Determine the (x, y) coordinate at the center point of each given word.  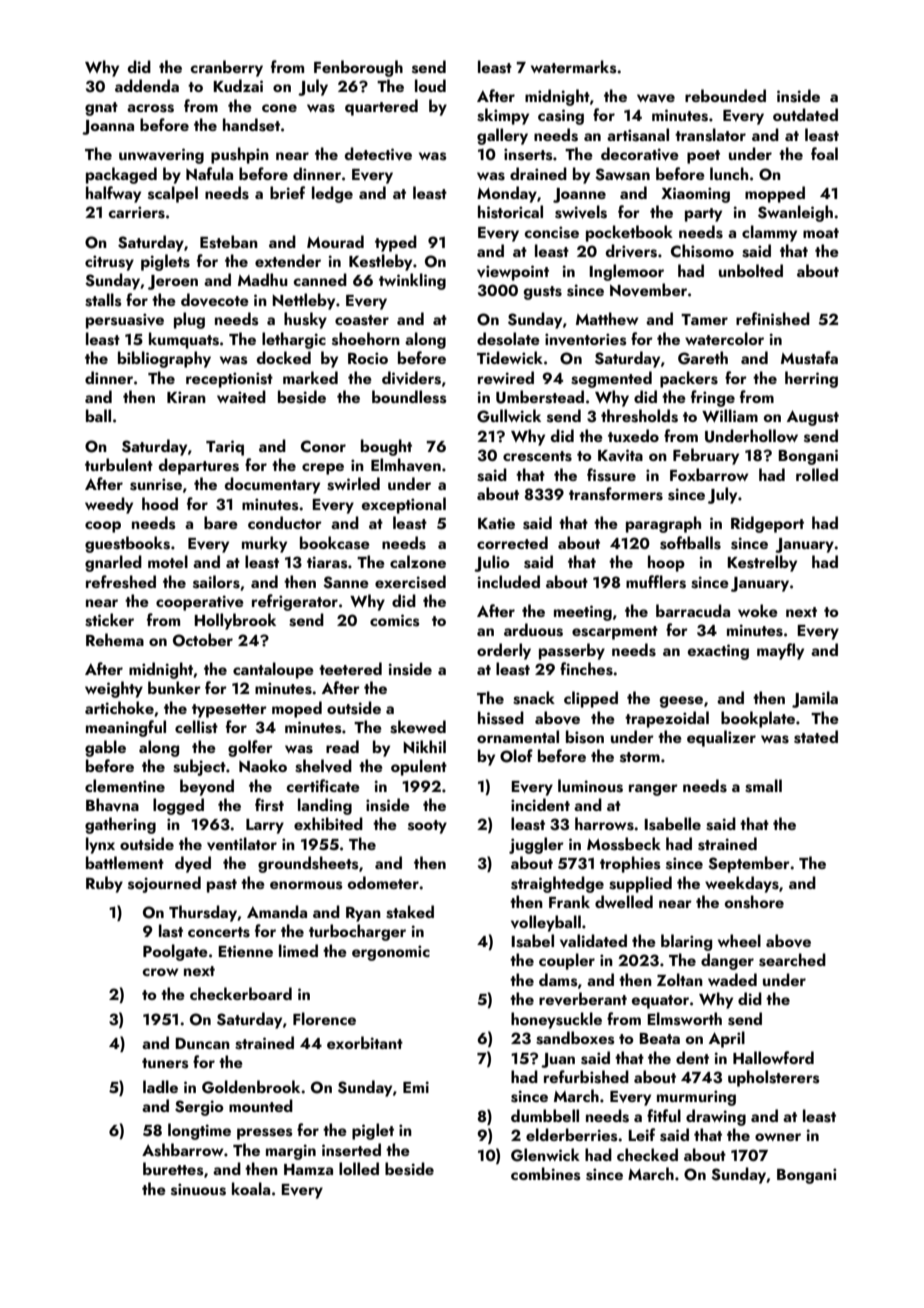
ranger (653, 790)
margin (291, 1152)
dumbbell (545, 1115)
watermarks (573, 67)
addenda (147, 85)
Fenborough (358, 68)
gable (105, 748)
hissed (501, 718)
